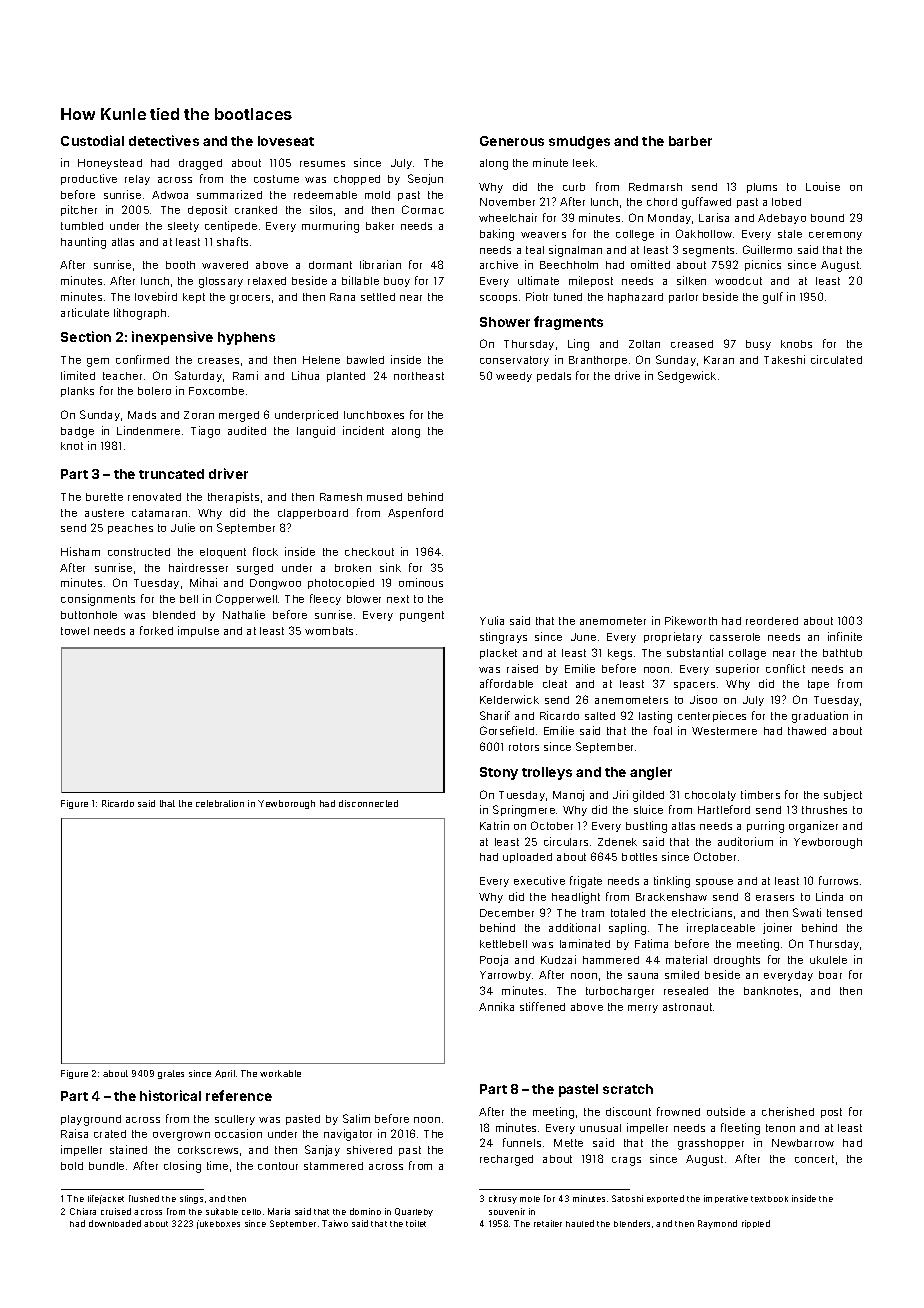 Image resolution: width=924 pixels, height=1308 pixels. What do you see at coordinates (823, 186) in the page?
I see `Louise` at bounding box center [823, 186].
